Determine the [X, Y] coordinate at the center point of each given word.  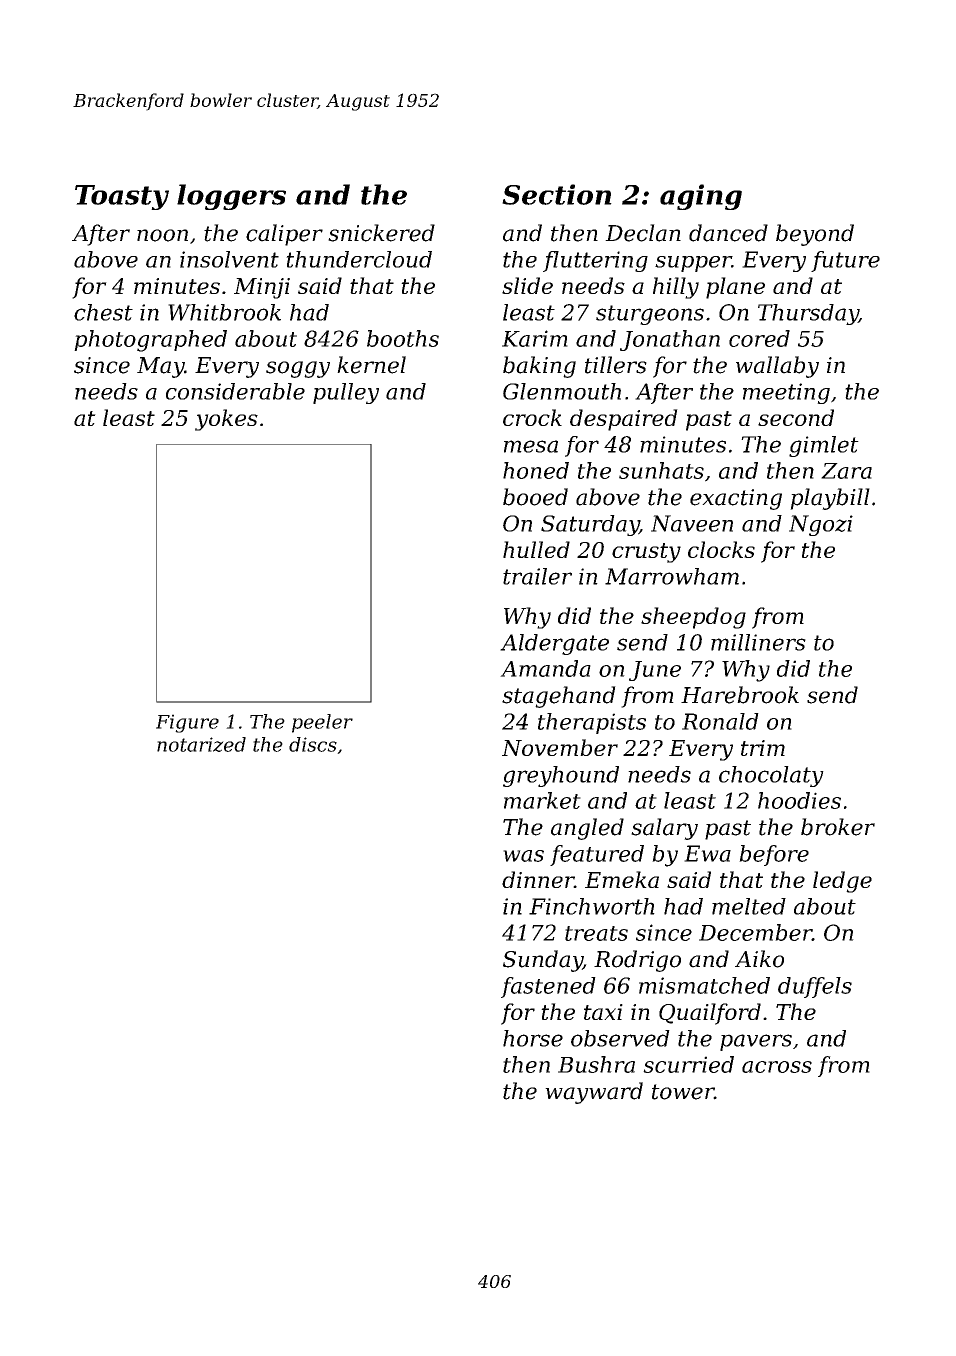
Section [557, 194]
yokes [226, 420]
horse [533, 1038]
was [523, 856]
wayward [594, 1093]
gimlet [824, 446]
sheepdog [693, 618]
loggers [231, 197]
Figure [187, 723]
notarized [201, 744]
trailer [537, 576]
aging [701, 197]
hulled [536, 549]
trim [763, 748]
